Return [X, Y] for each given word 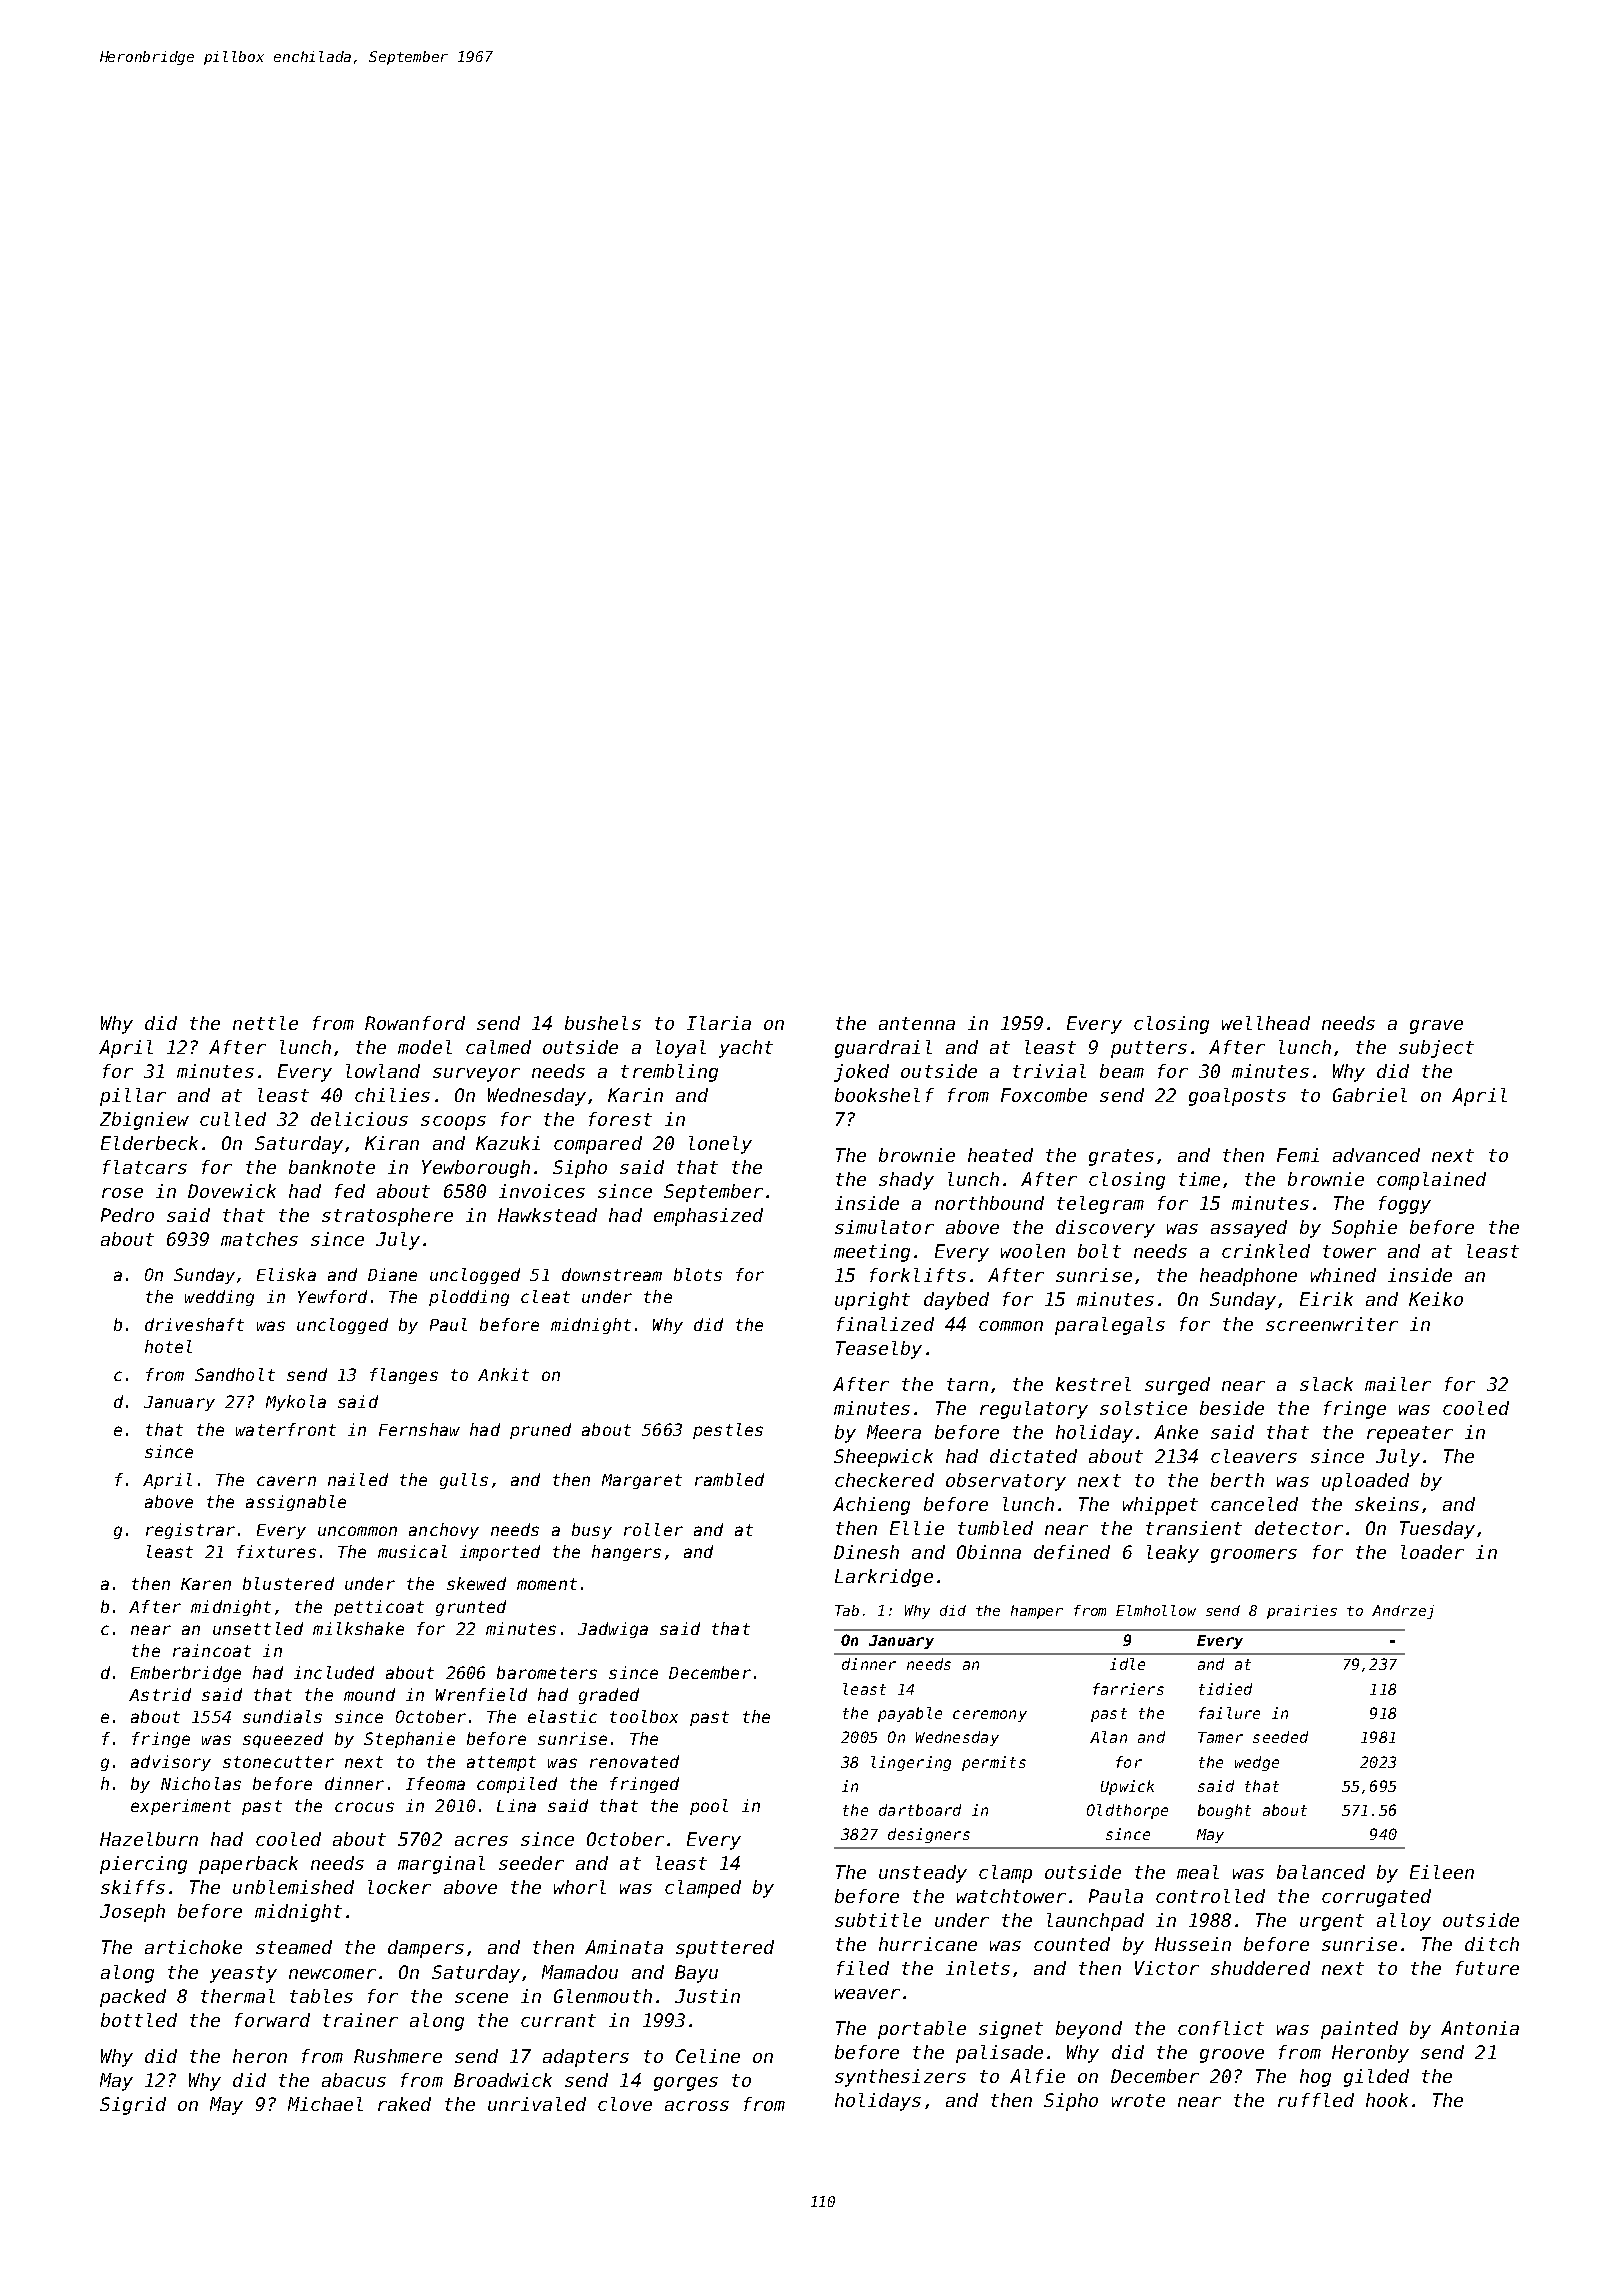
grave [1436, 1027]
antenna [917, 1023]
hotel [168, 1346]
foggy [1405, 1205]
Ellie [917, 1528]
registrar [190, 1531]
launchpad [1095, 1922]
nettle [265, 1023]
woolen [1033, 1251]
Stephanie [409, 1740]
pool [709, 1807]
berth [1237, 1480]
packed [133, 1998]
